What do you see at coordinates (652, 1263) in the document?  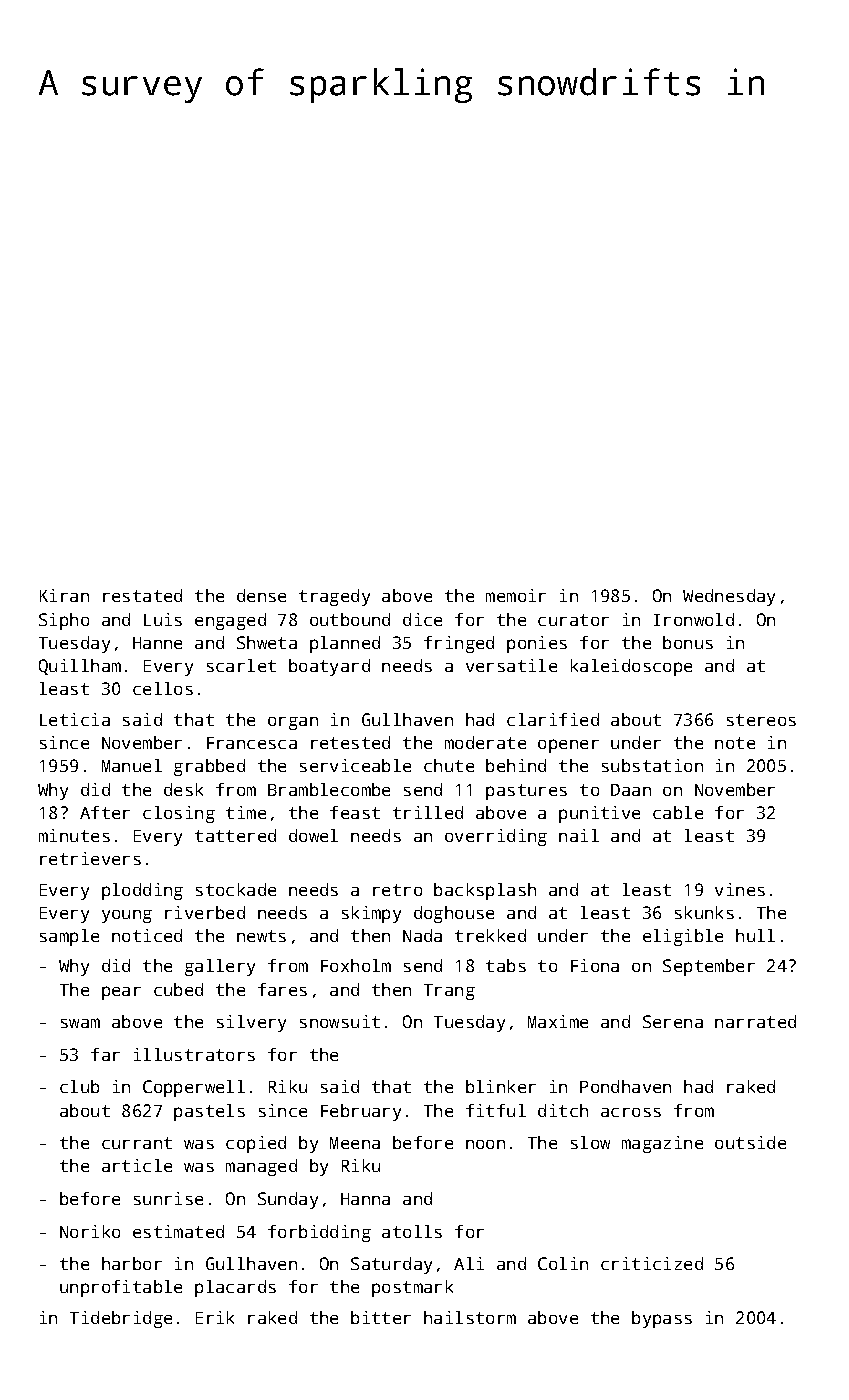 I see `criticized` at bounding box center [652, 1263].
